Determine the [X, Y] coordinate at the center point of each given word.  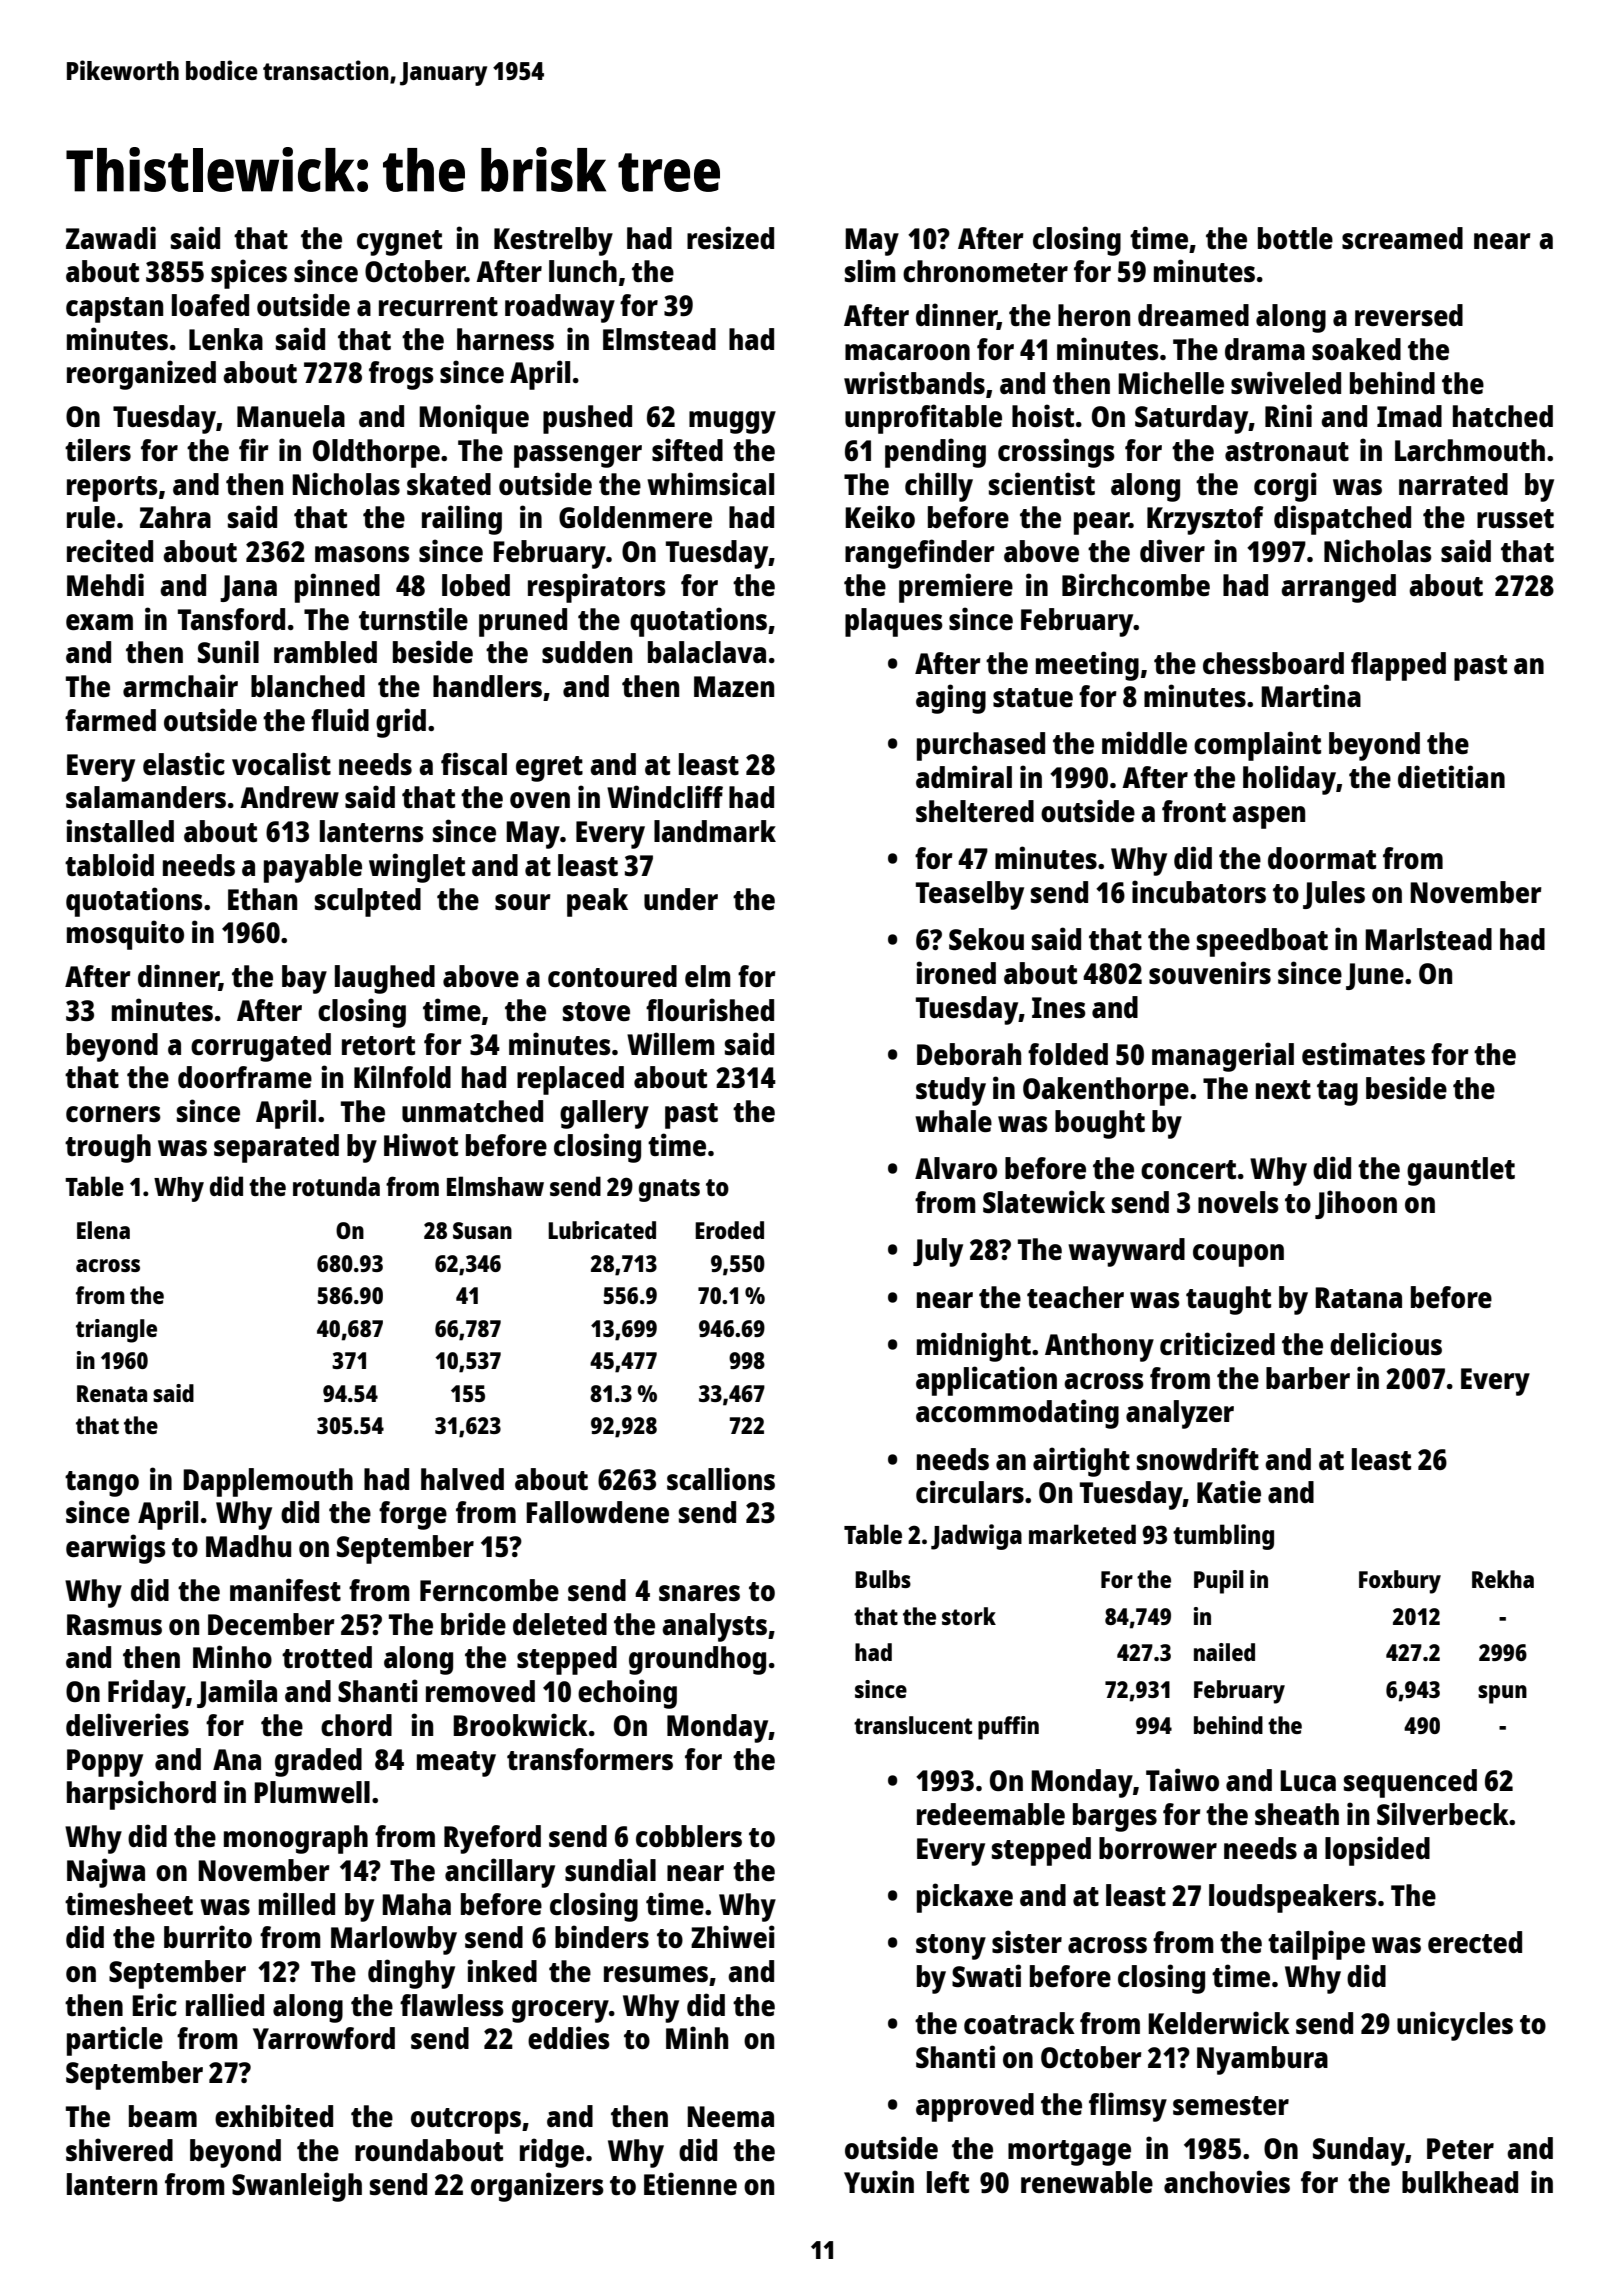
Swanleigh [297, 2187]
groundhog [697, 1660]
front [1194, 811]
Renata [112, 1393]
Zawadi [111, 237]
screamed [1402, 238]
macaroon [907, 352]
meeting [1087, 666]
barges [1115, 1817]
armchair [180, 685]
